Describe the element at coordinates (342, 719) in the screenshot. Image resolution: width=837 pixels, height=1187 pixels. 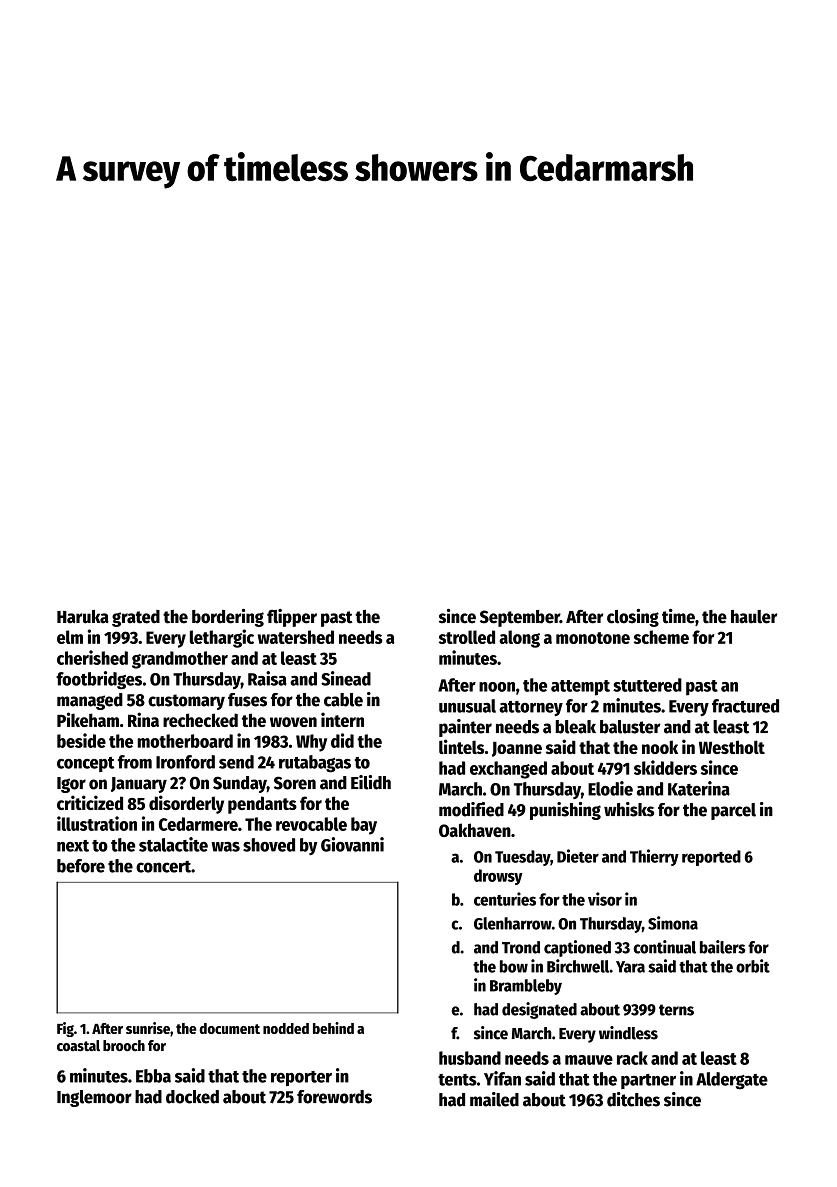
I see `intern` at that location.
